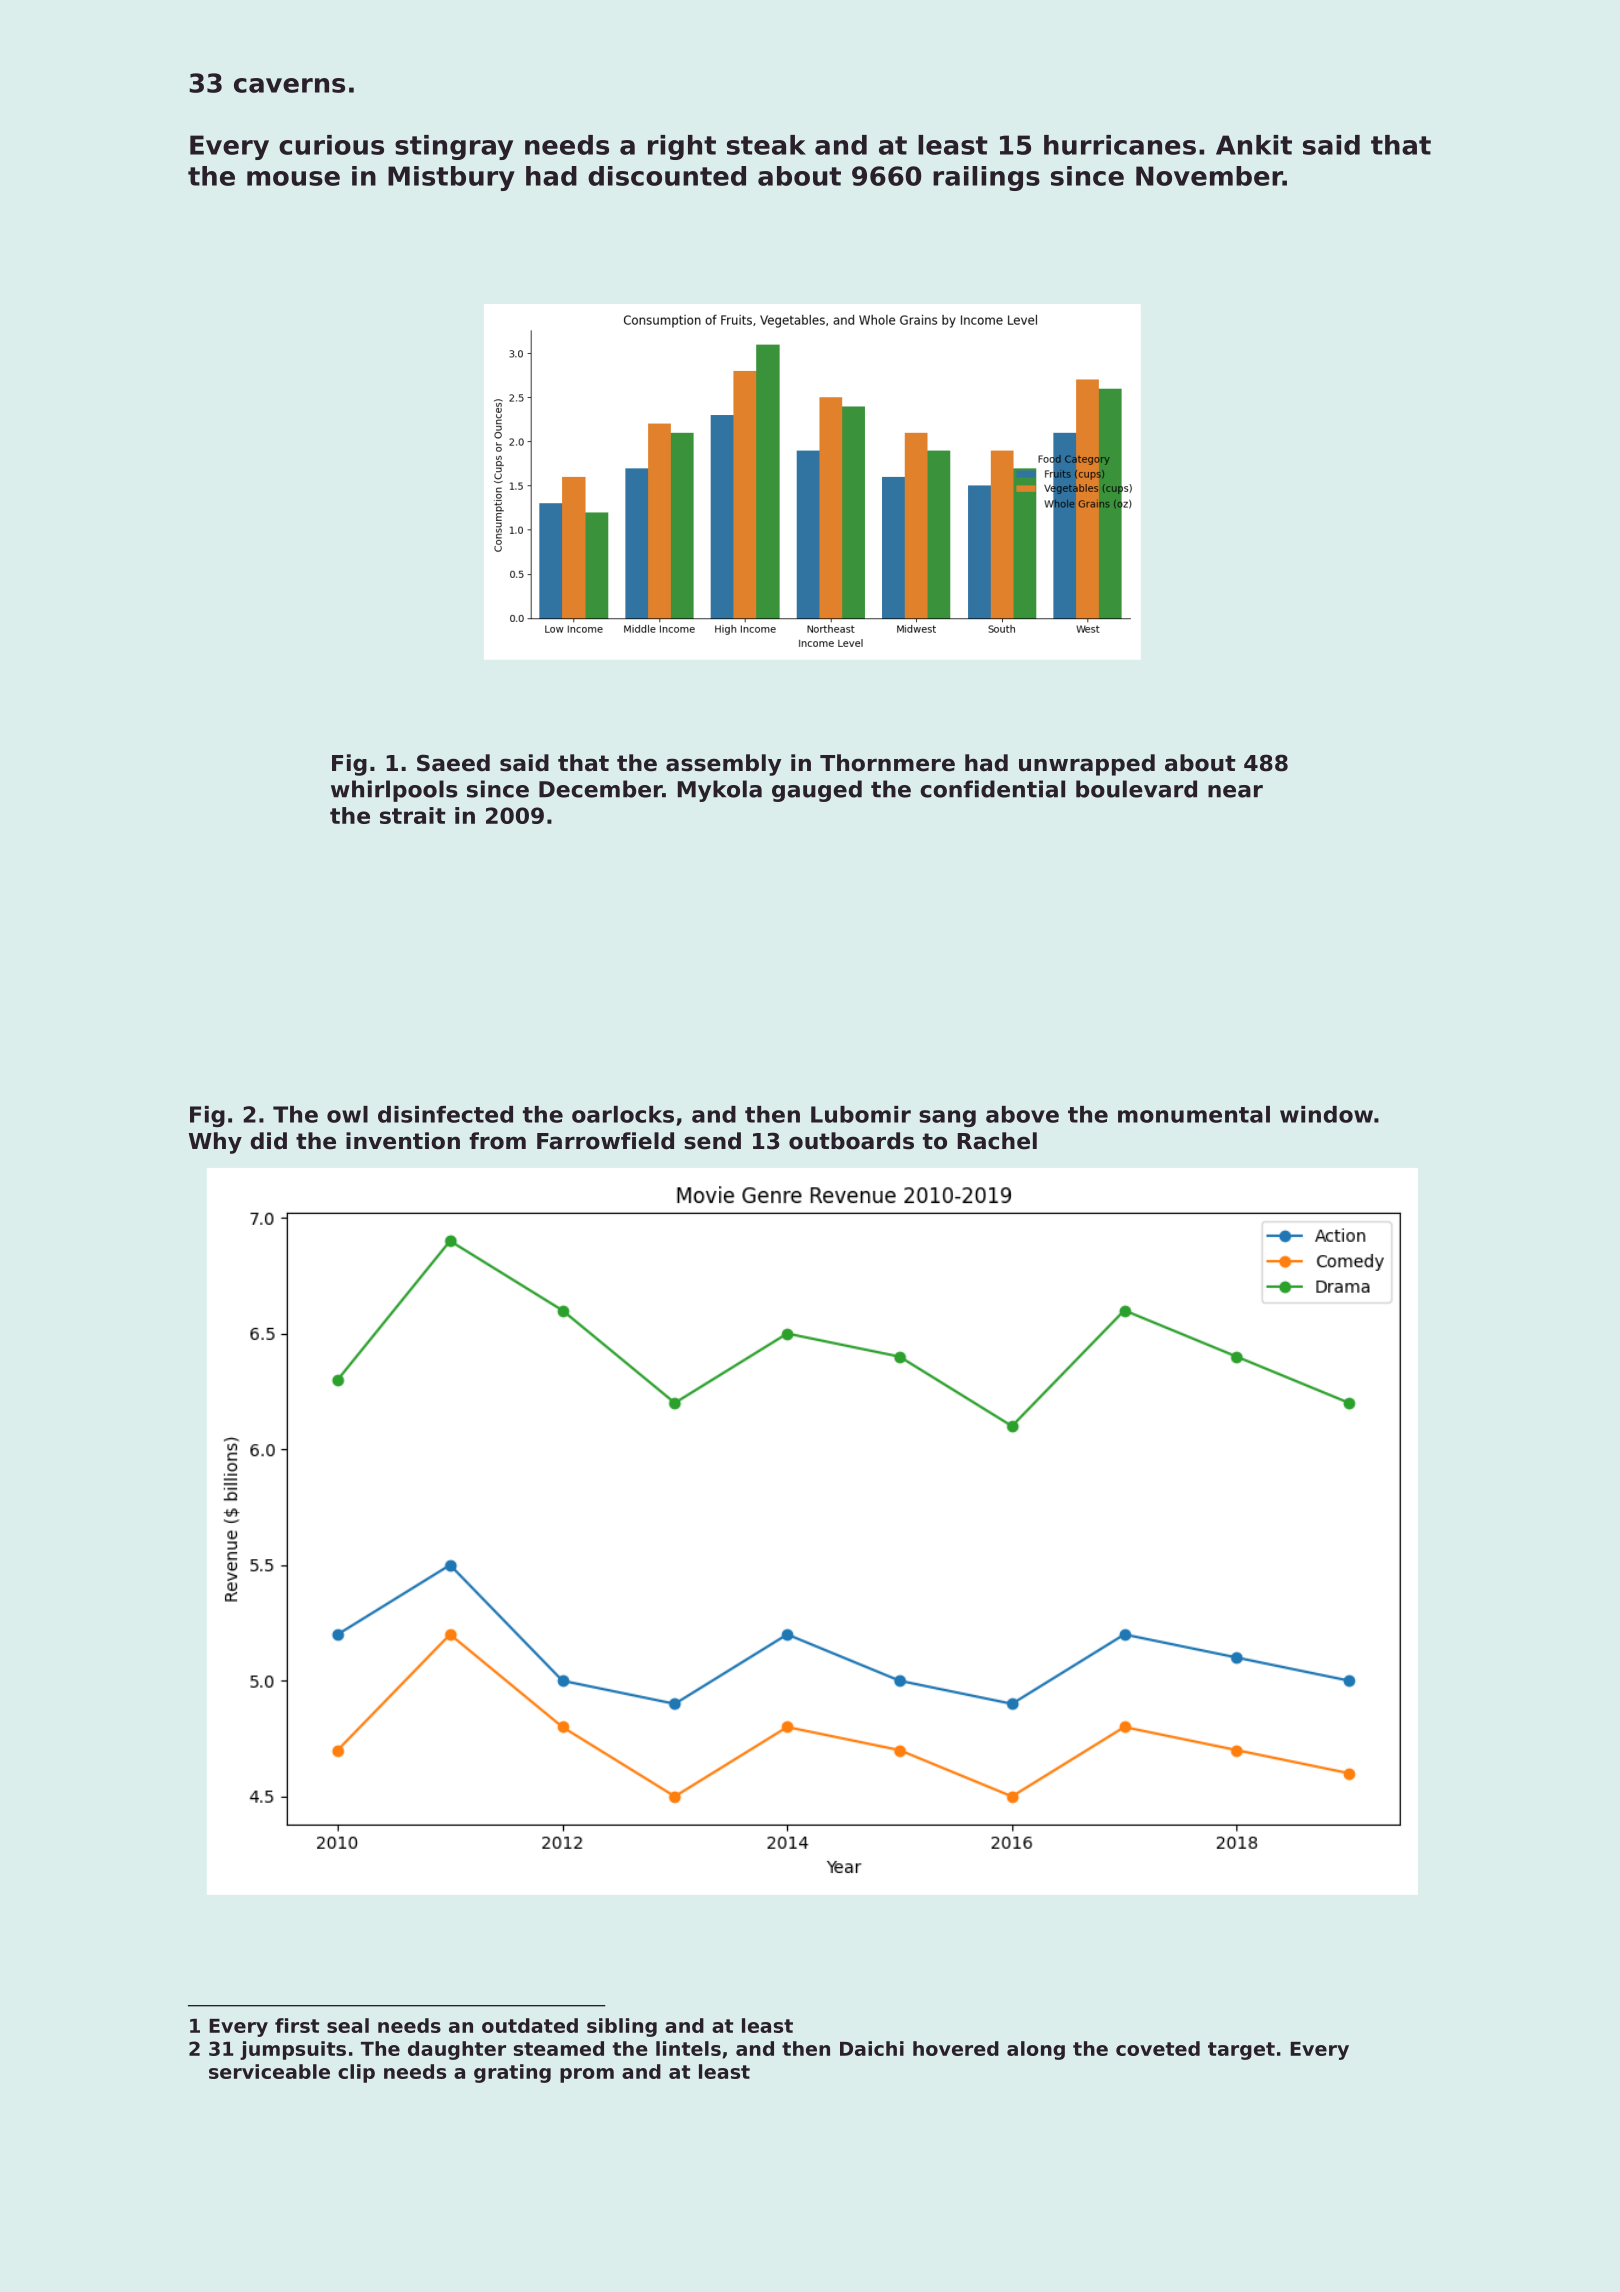 The width and height of the screenshot is (1620, 2292). Describe the element at coordinates (851, 1141) in the screenshot. I see `outboards` at that location.
